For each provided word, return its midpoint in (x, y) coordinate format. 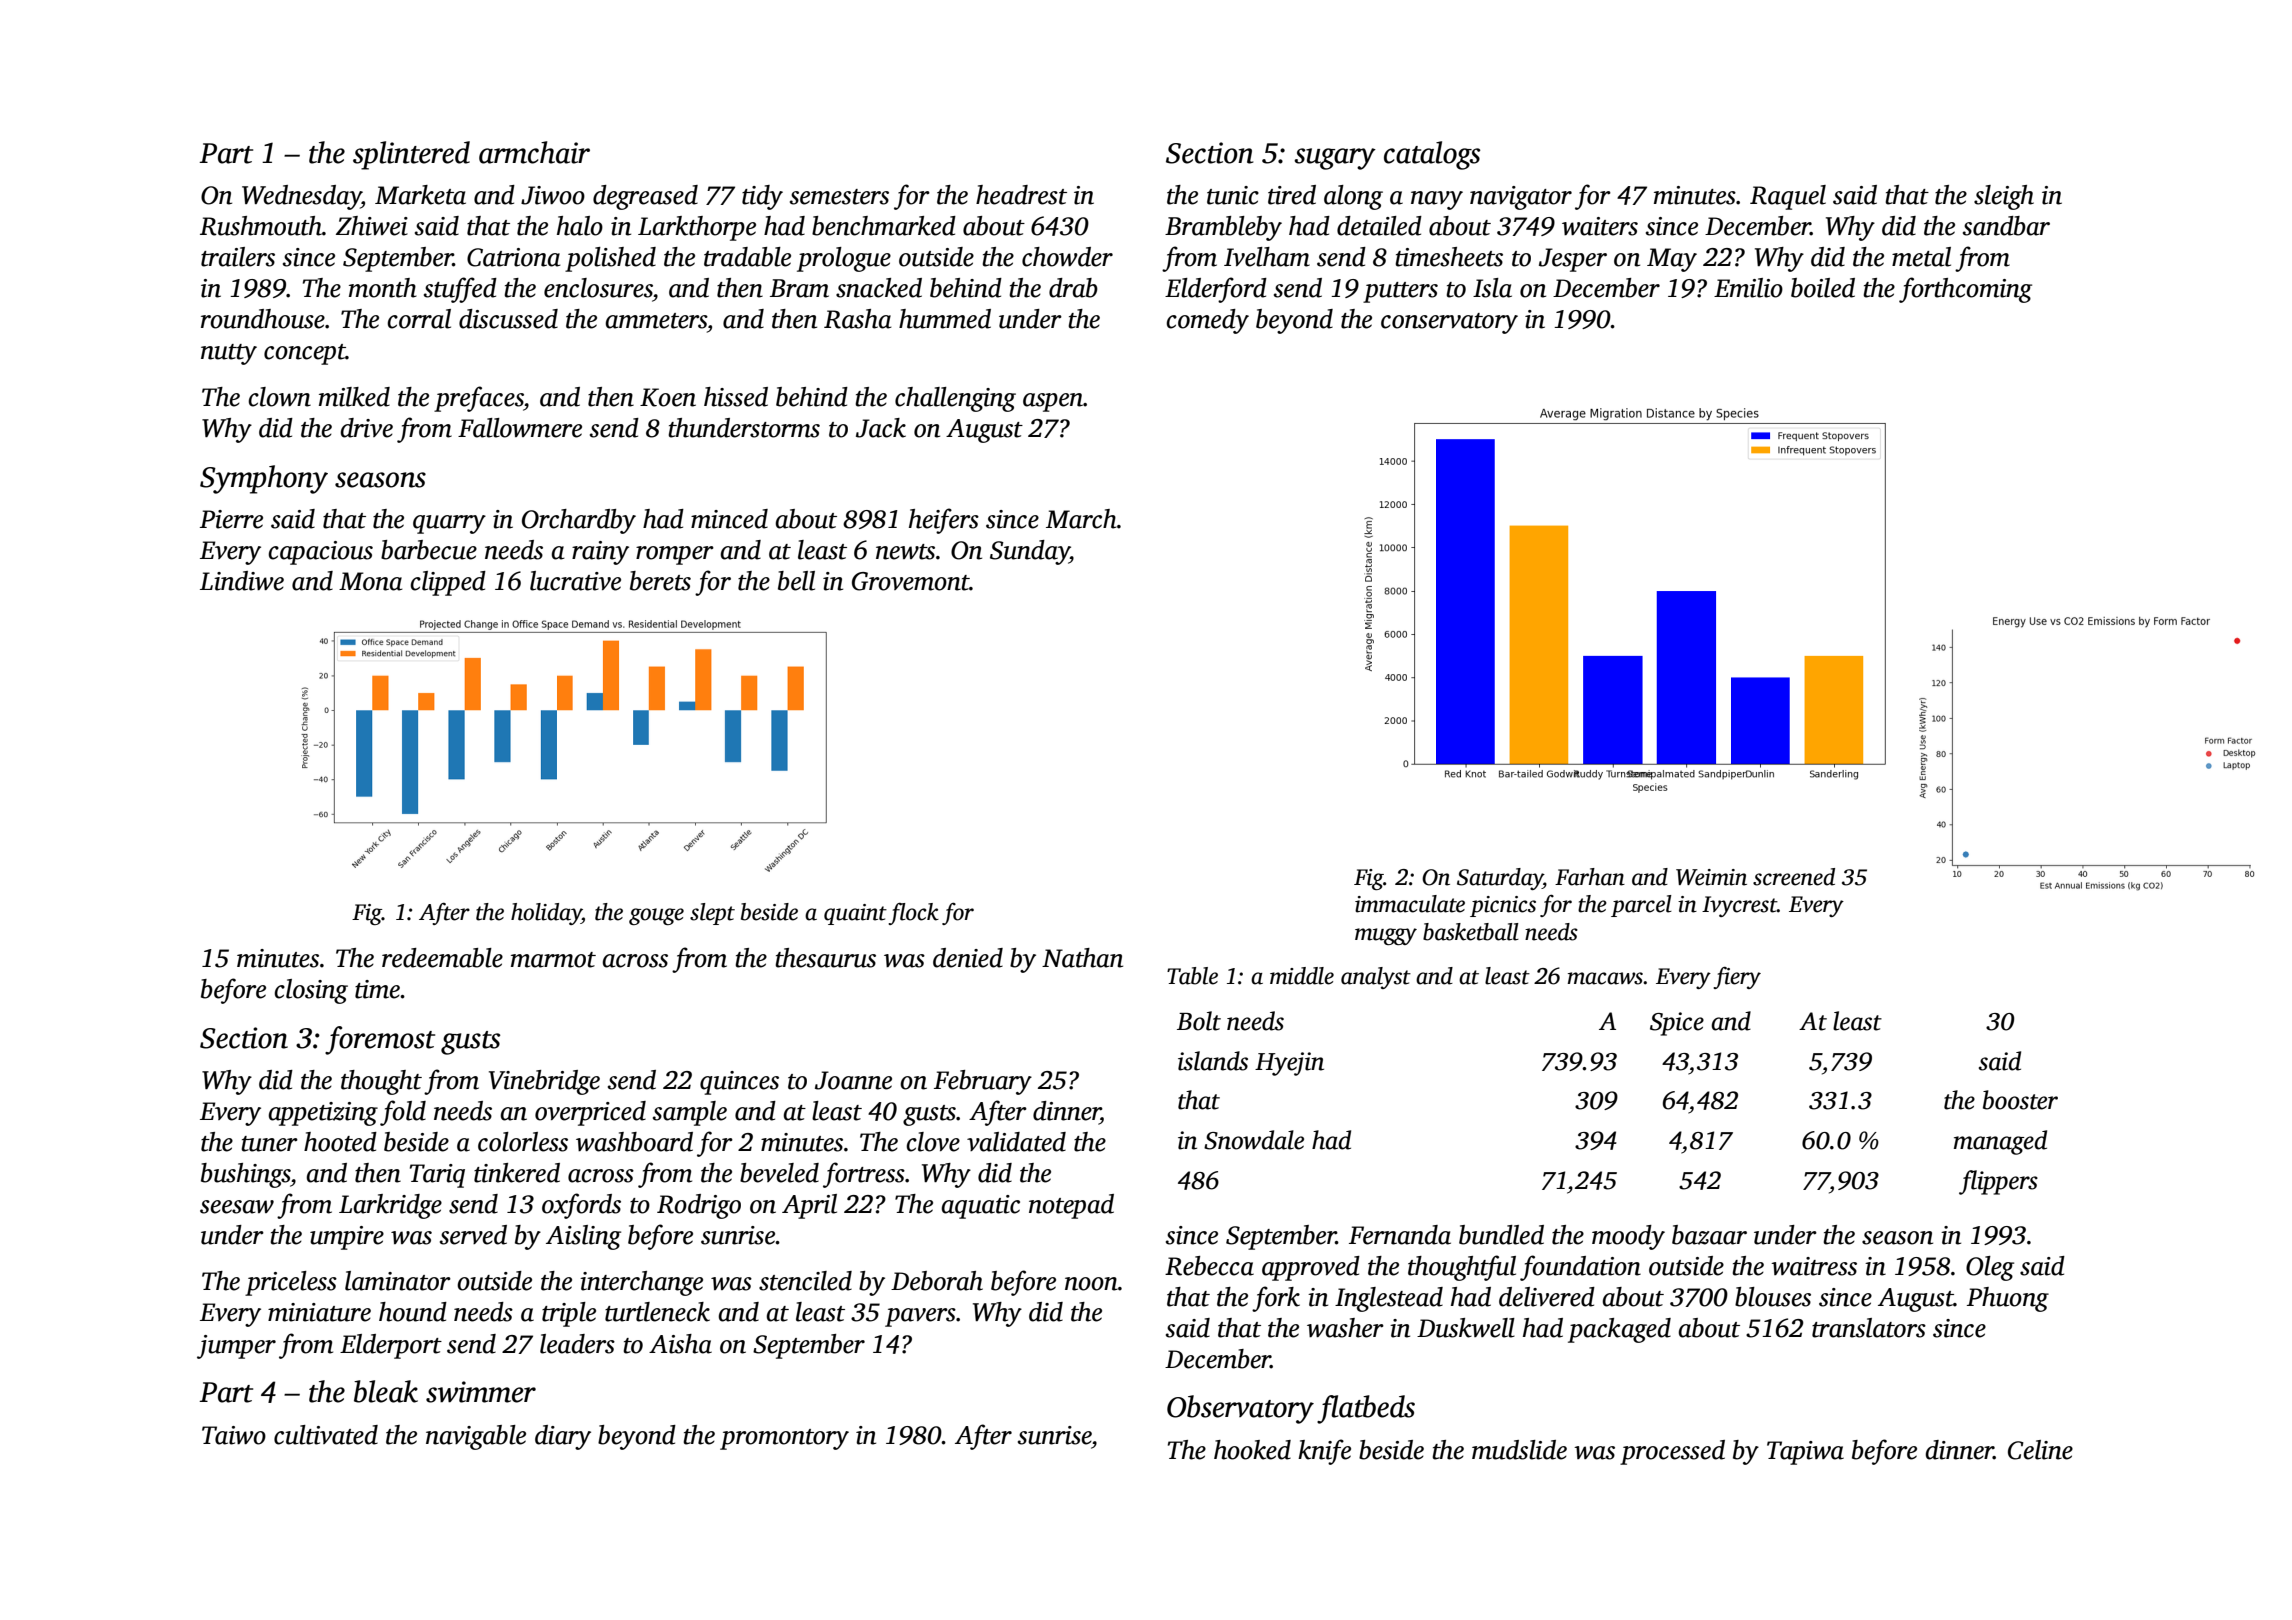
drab (1073, 288)
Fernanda (1400, 1235)
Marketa (420, 195)
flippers (1998, 1182)
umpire (347, 1238)
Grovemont (911, 581)
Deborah (937, 1281)
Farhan (1590, 877)
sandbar (2006, 226)
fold (403, 1113)
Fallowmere (520, 428)
